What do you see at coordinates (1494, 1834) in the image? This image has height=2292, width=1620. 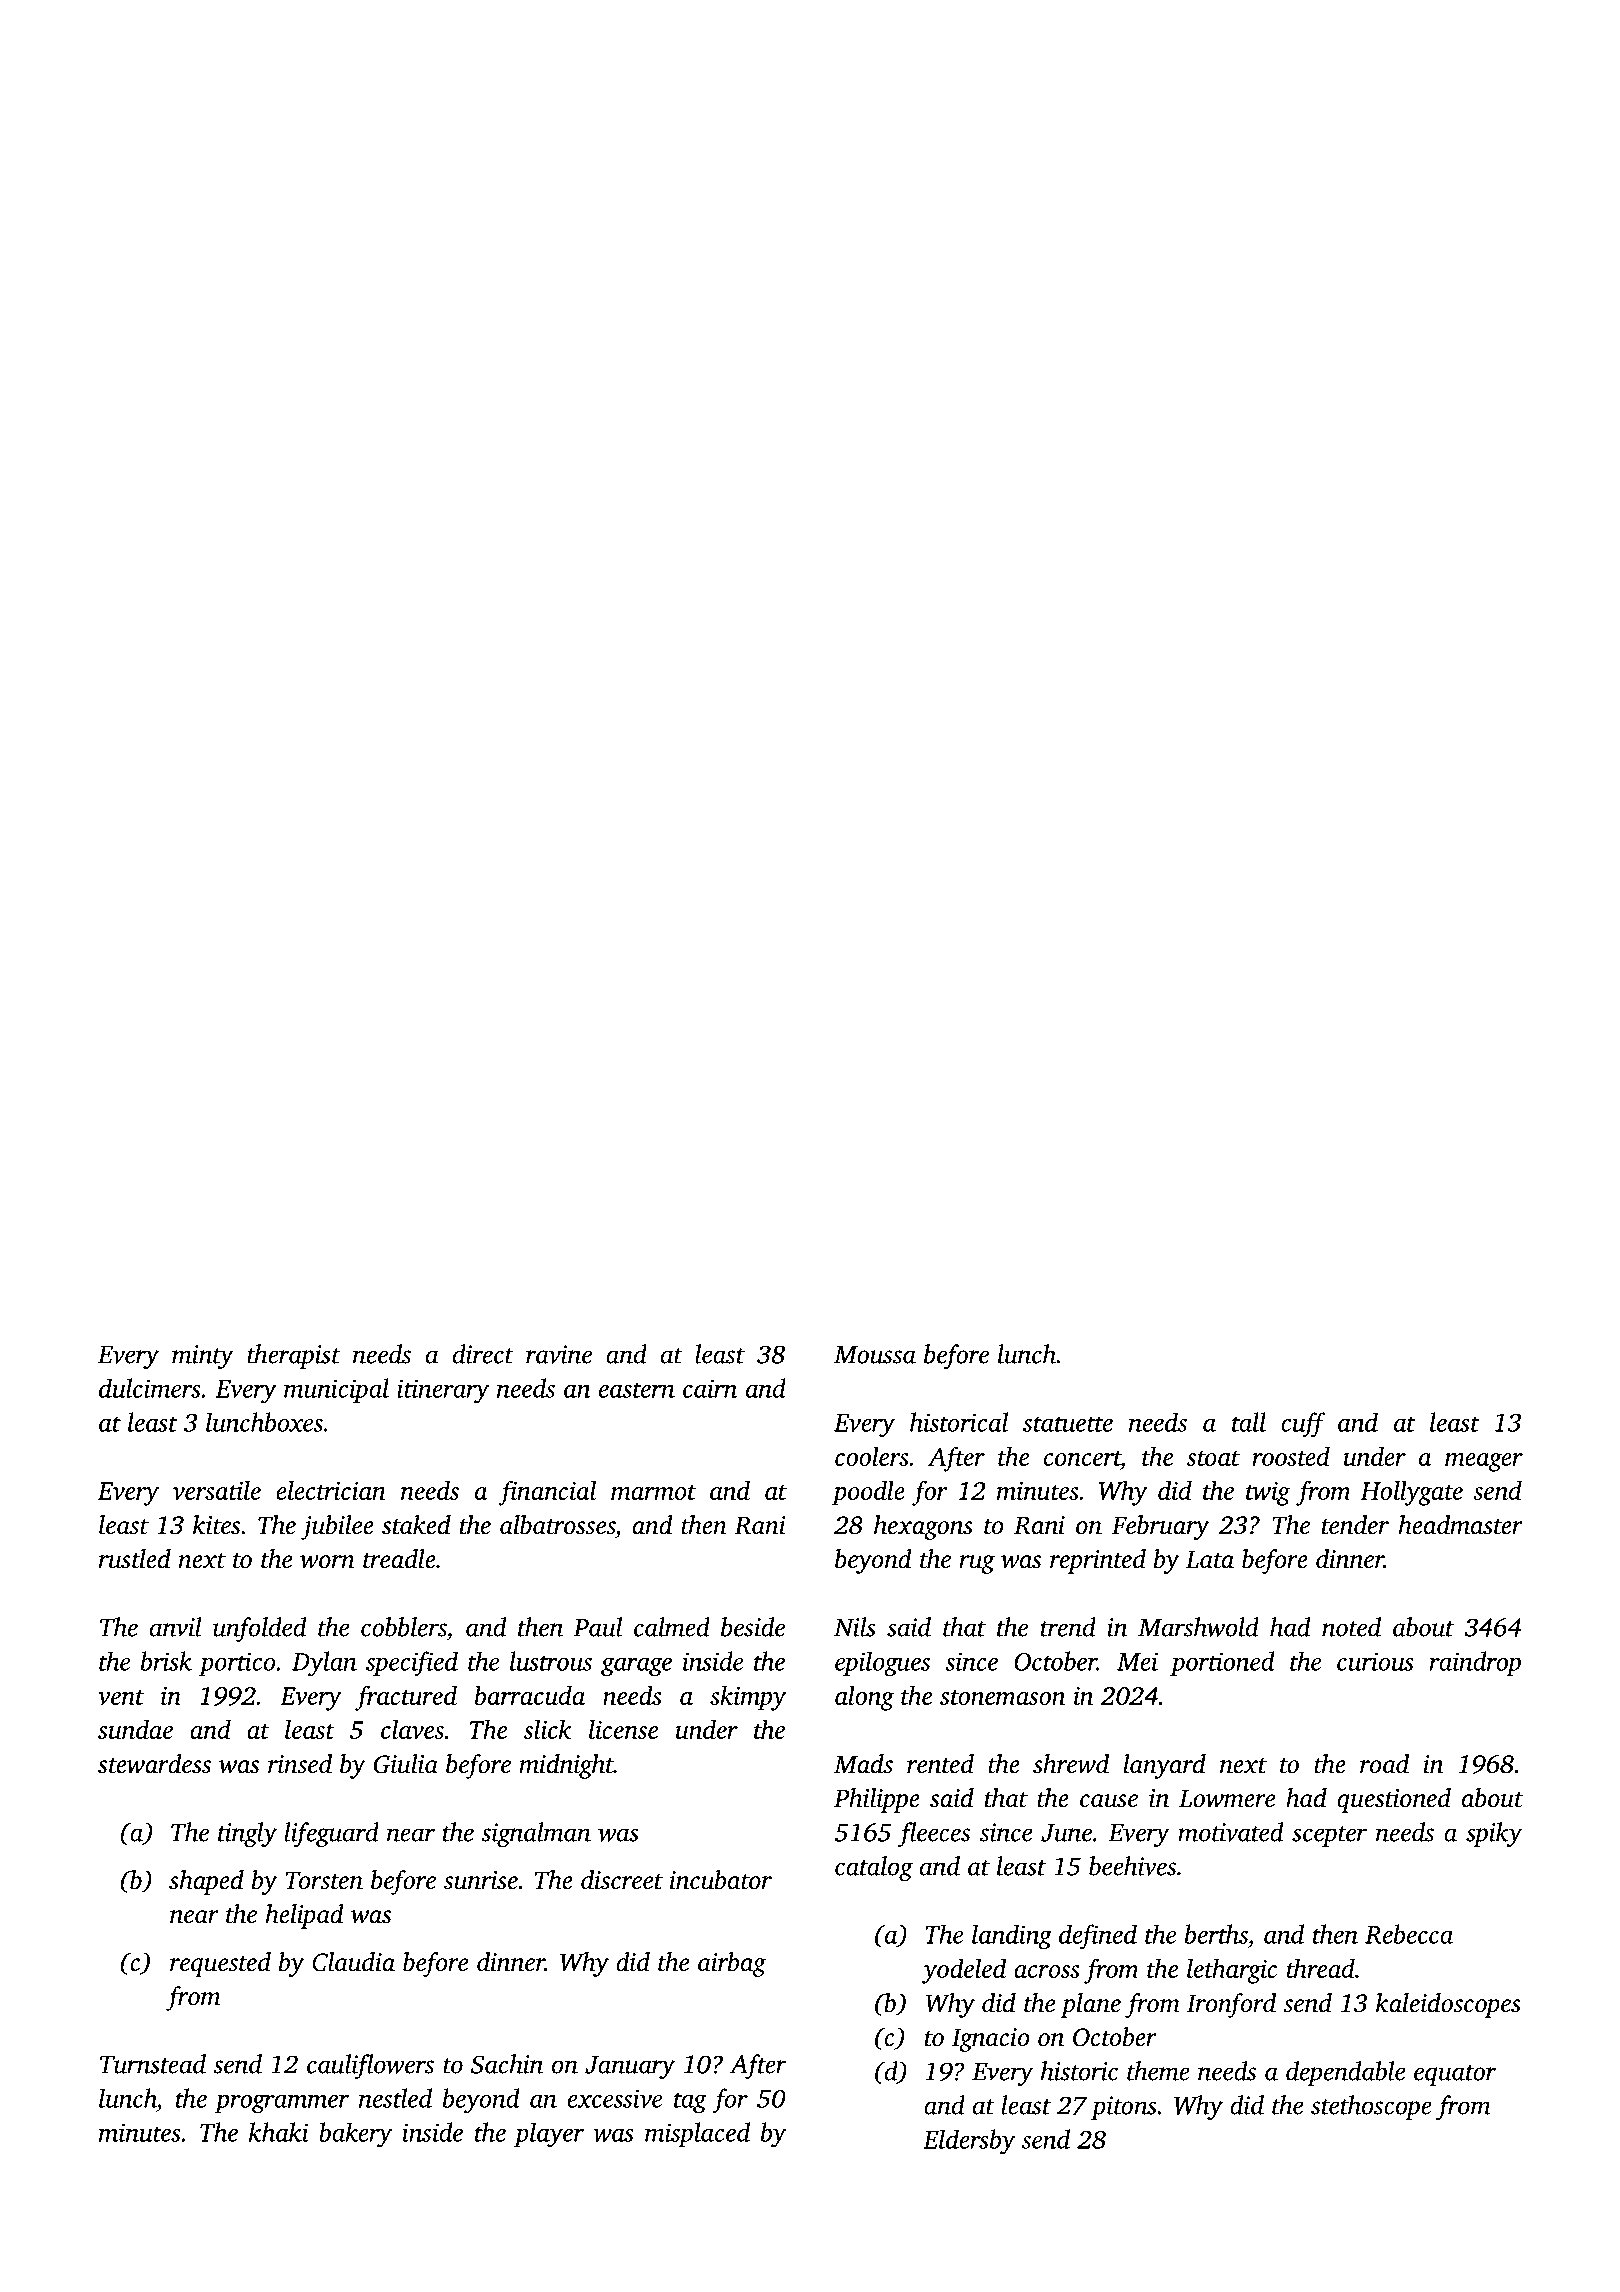 I see `spiky` at bounding box center [1494, 1834].
